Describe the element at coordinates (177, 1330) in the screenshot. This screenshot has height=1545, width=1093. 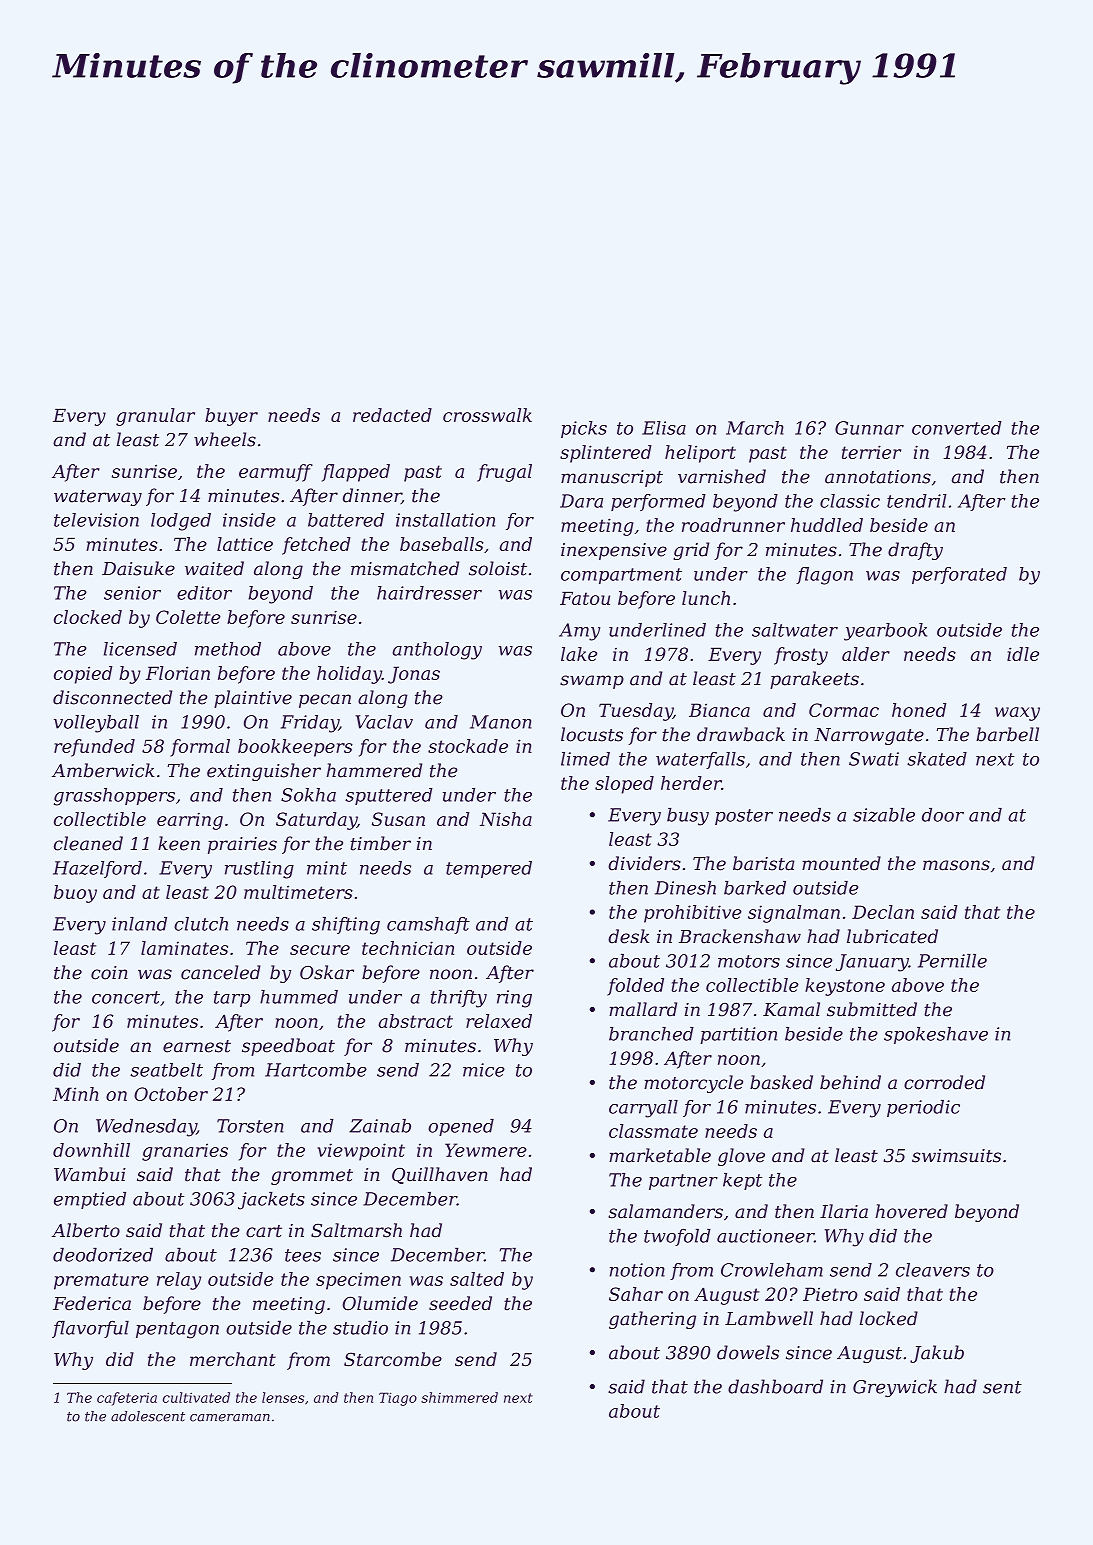
I see `pentagon` at that location.
